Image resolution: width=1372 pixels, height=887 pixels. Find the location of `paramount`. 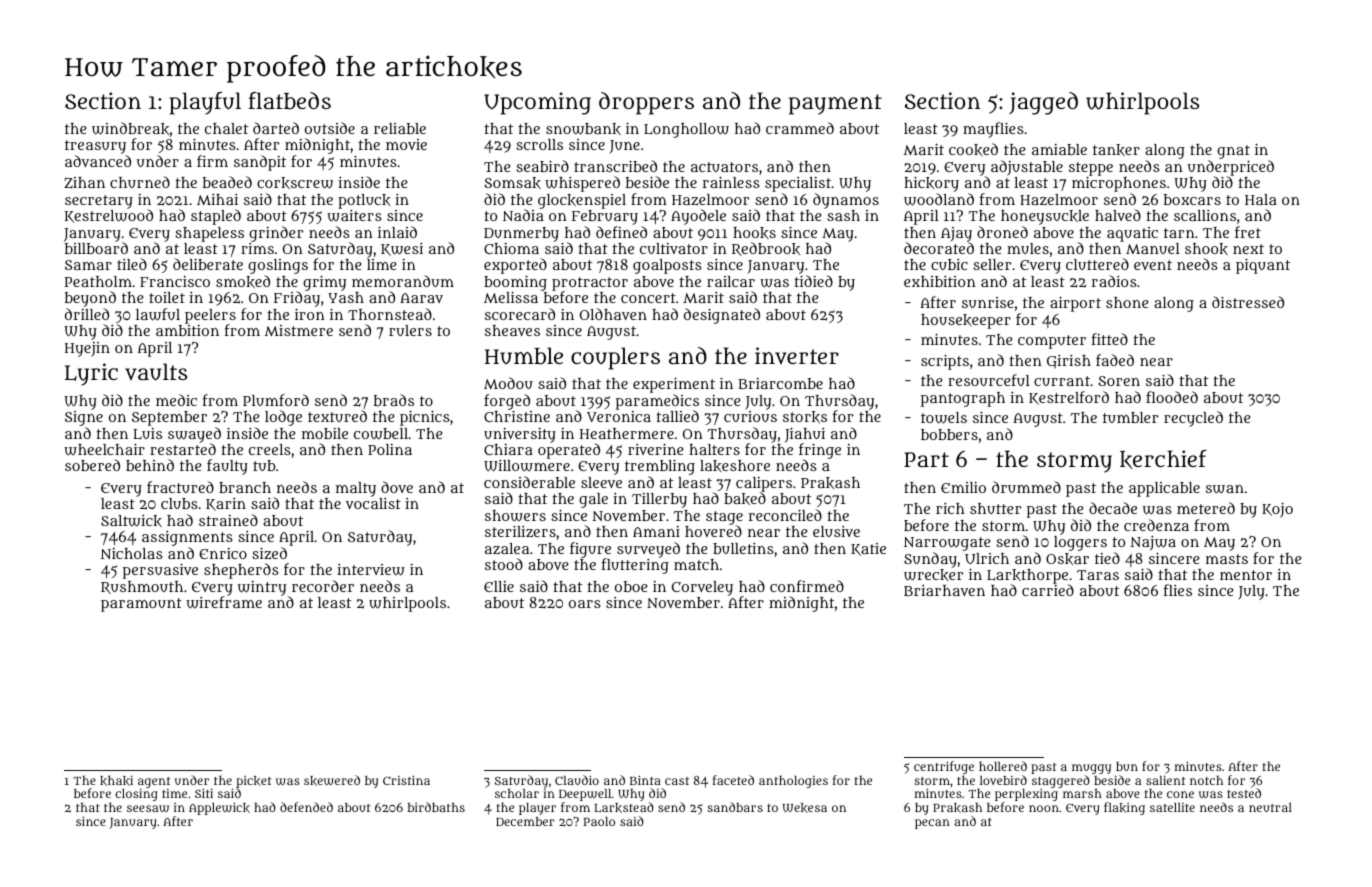

paramount is located at coordinates (141, 605).
